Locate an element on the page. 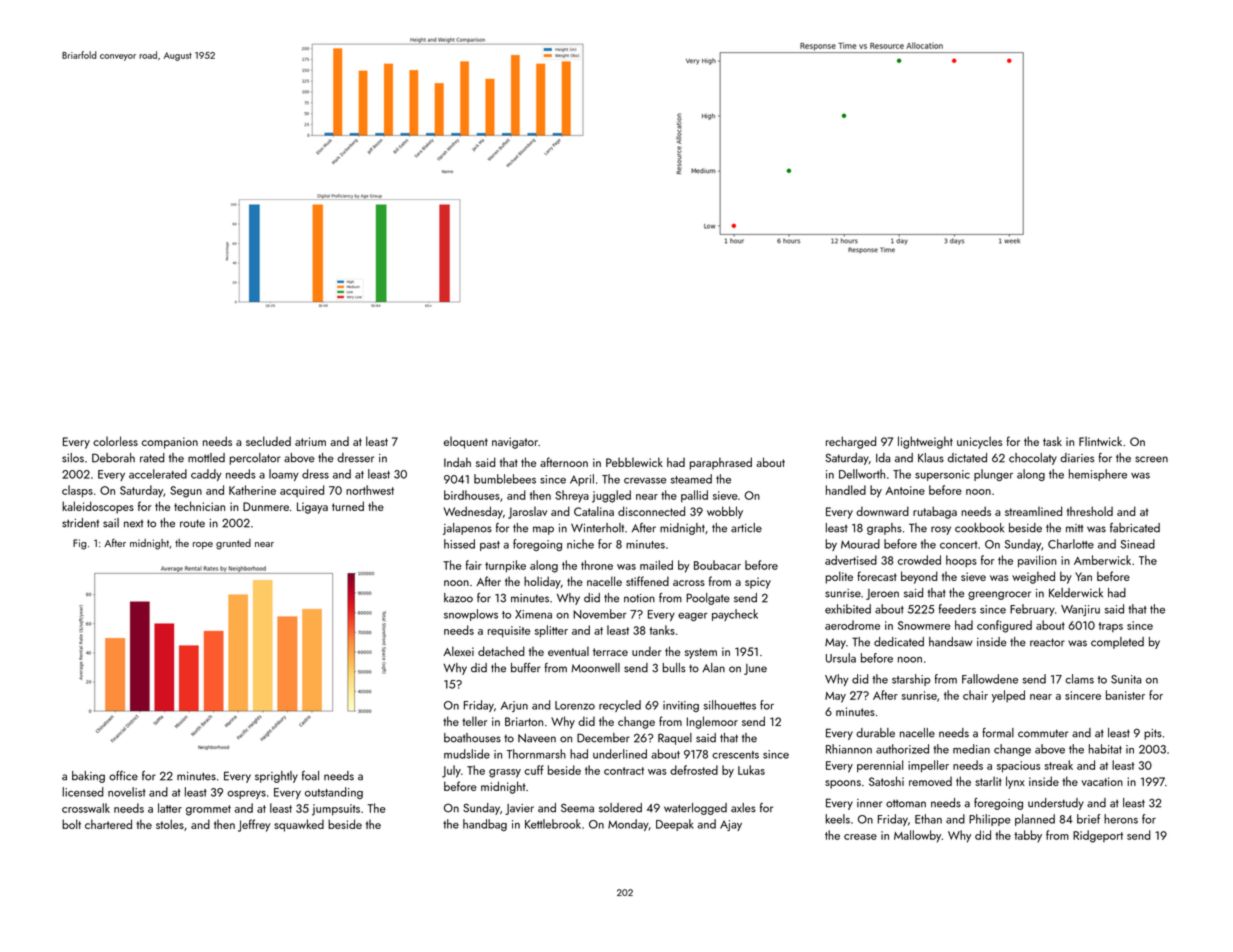 The height and width of the page is (952, 1233). companion is located at coordinates (170, 443).
